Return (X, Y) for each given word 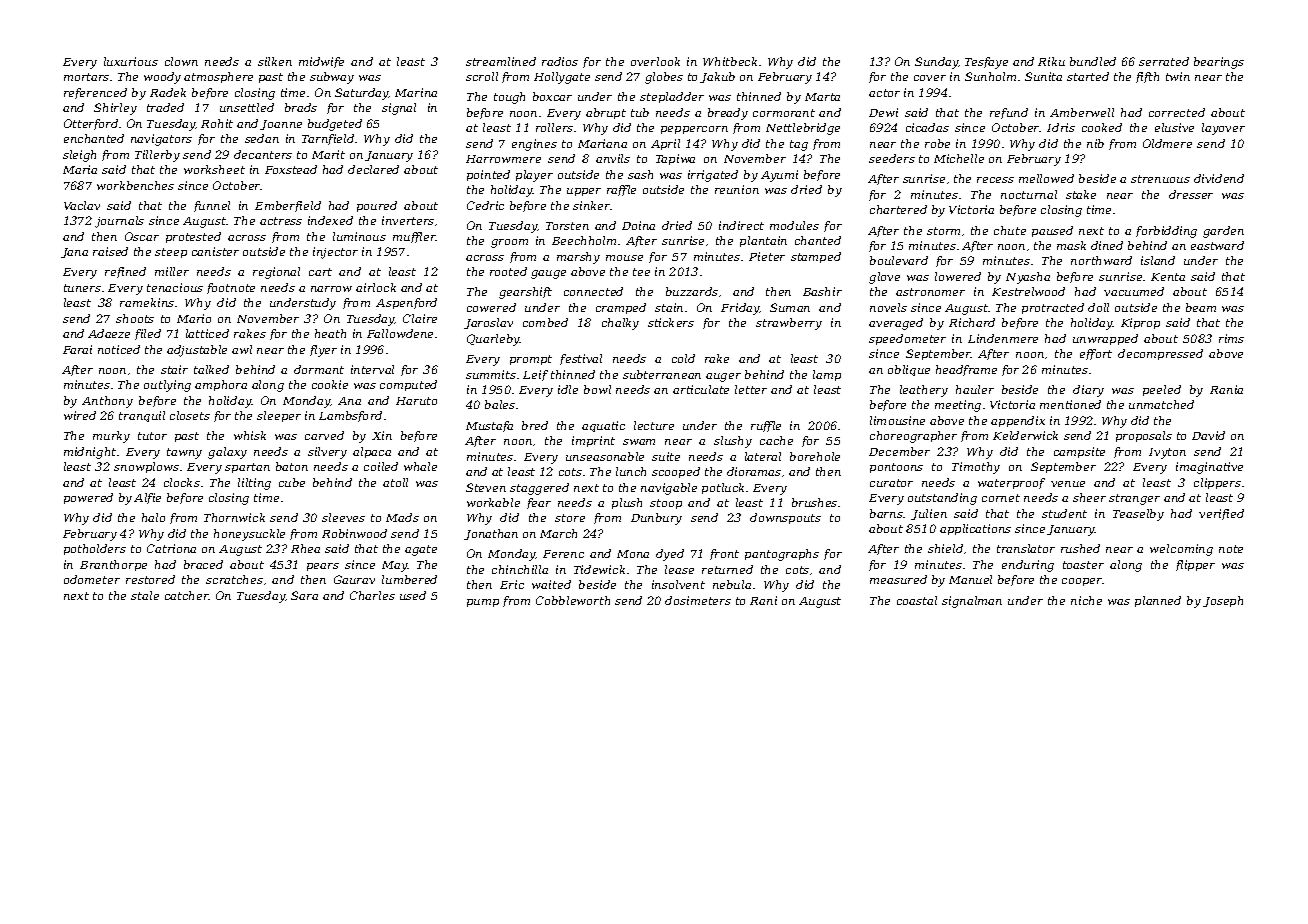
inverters (408, 220)
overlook (655, 61)
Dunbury (656, 519)
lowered (958, 276)
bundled (1093, 61)
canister (215, 251)
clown (181, 61)
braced (203, 564)
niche (1086, 600)
